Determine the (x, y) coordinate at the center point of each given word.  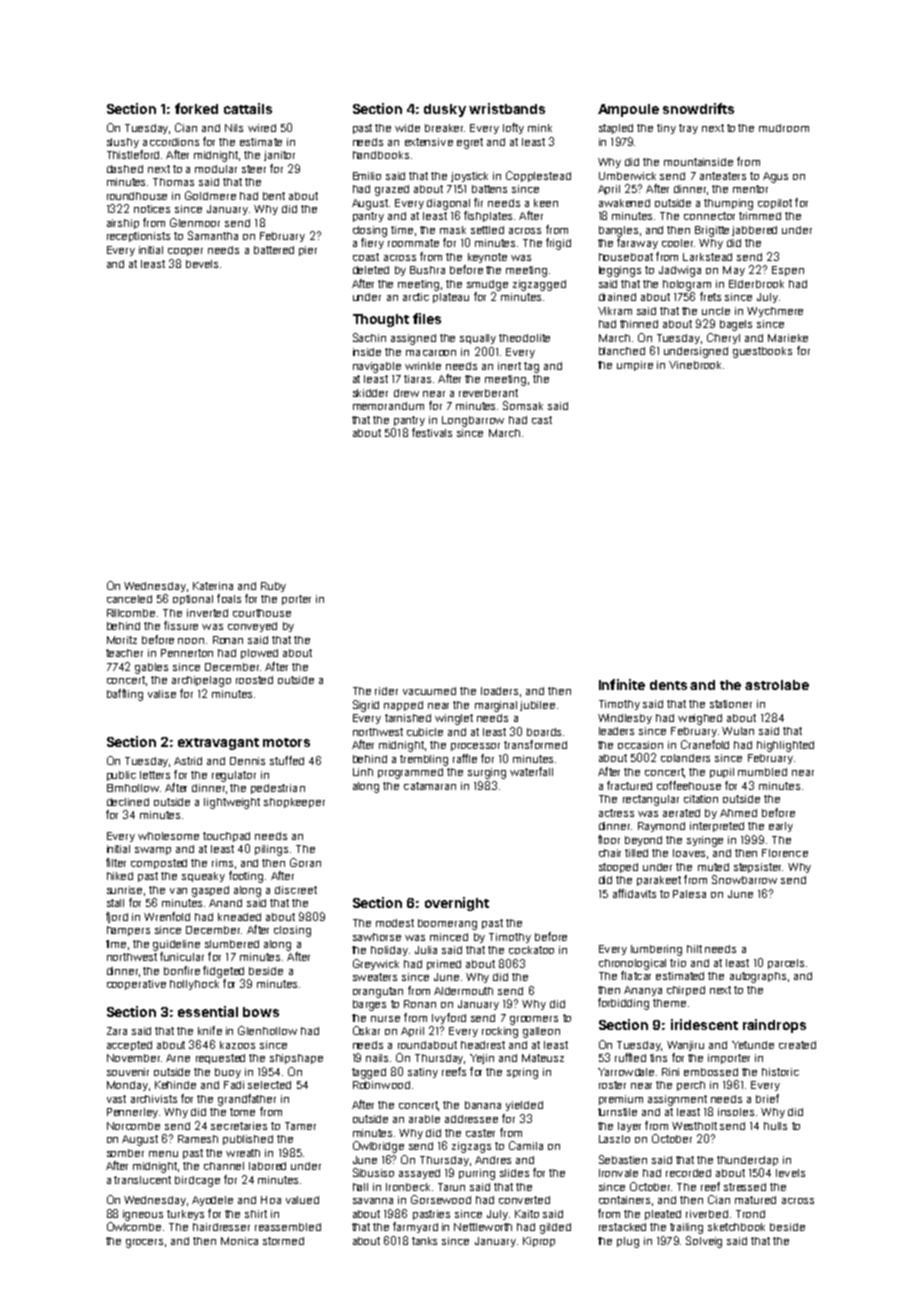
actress (616, 813)
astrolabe (777, 685)
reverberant (488, 393)
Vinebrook (695, 365)
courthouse (262, 613)
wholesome (168, 836)
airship (123, 224)
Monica (239, 1241)
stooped (618, 868)
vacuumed (429, 691)
